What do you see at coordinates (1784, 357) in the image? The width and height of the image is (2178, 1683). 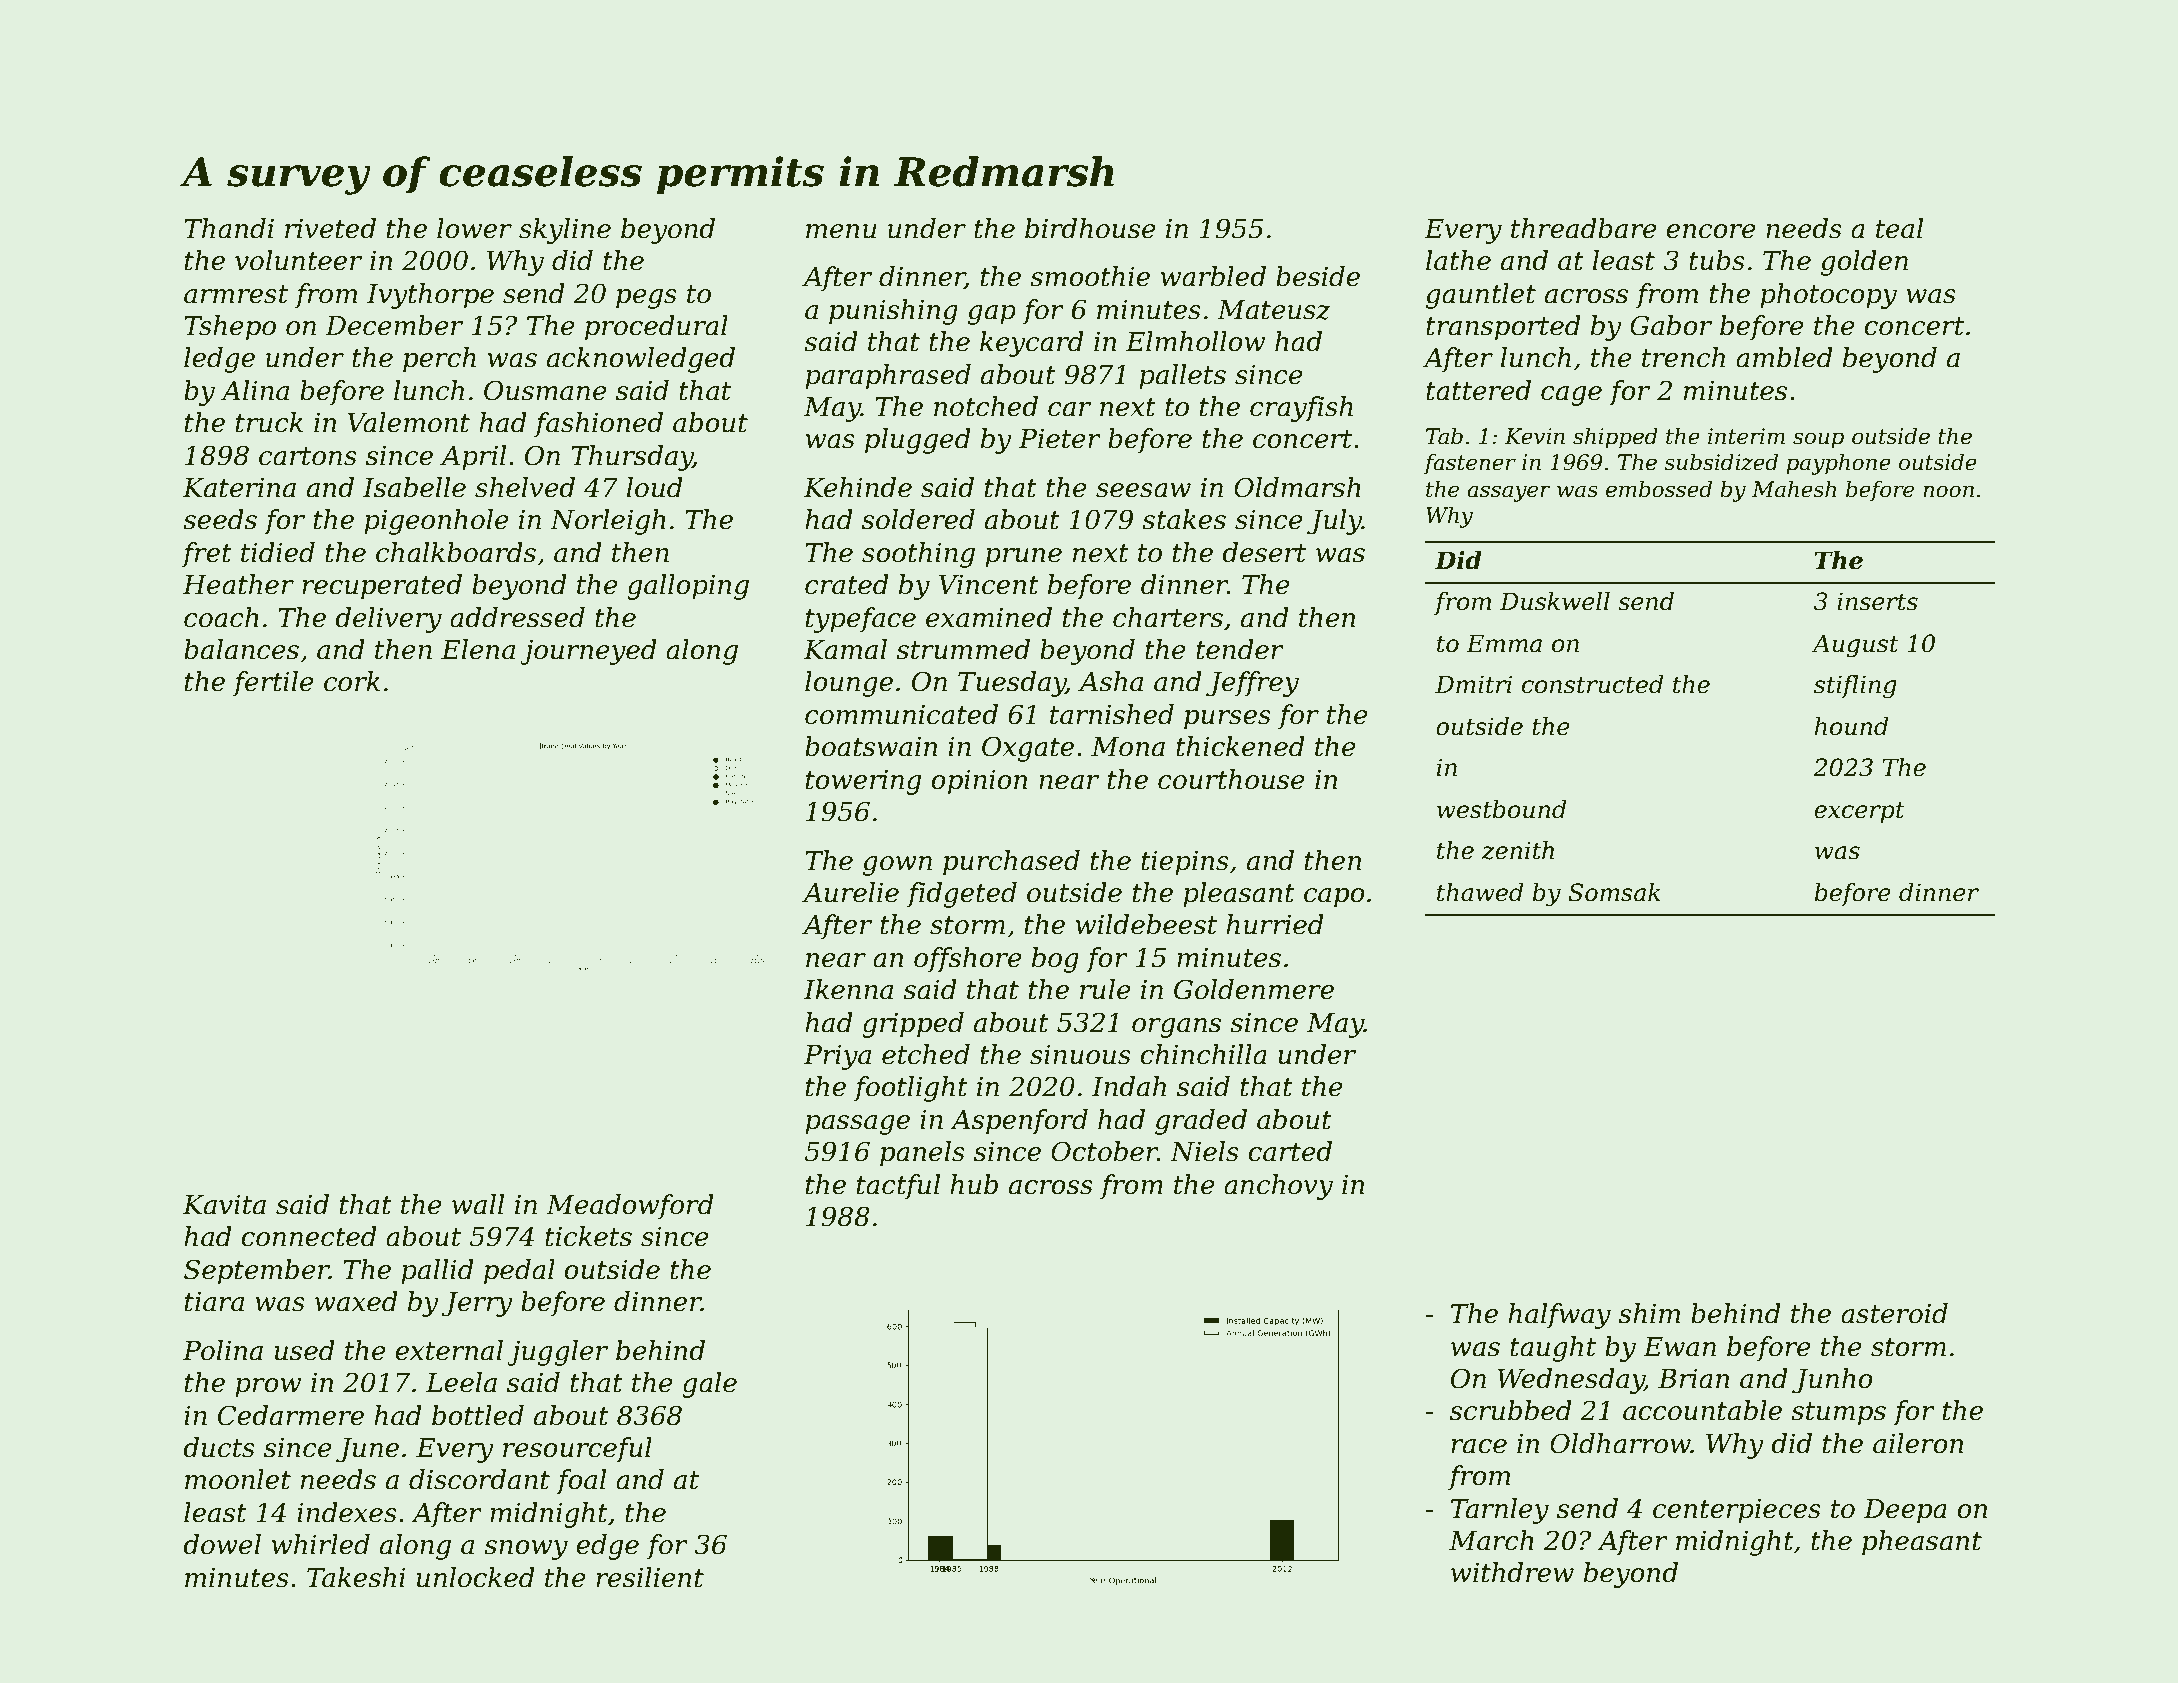 I see `ambled` at bounding box center [1784, 357].
